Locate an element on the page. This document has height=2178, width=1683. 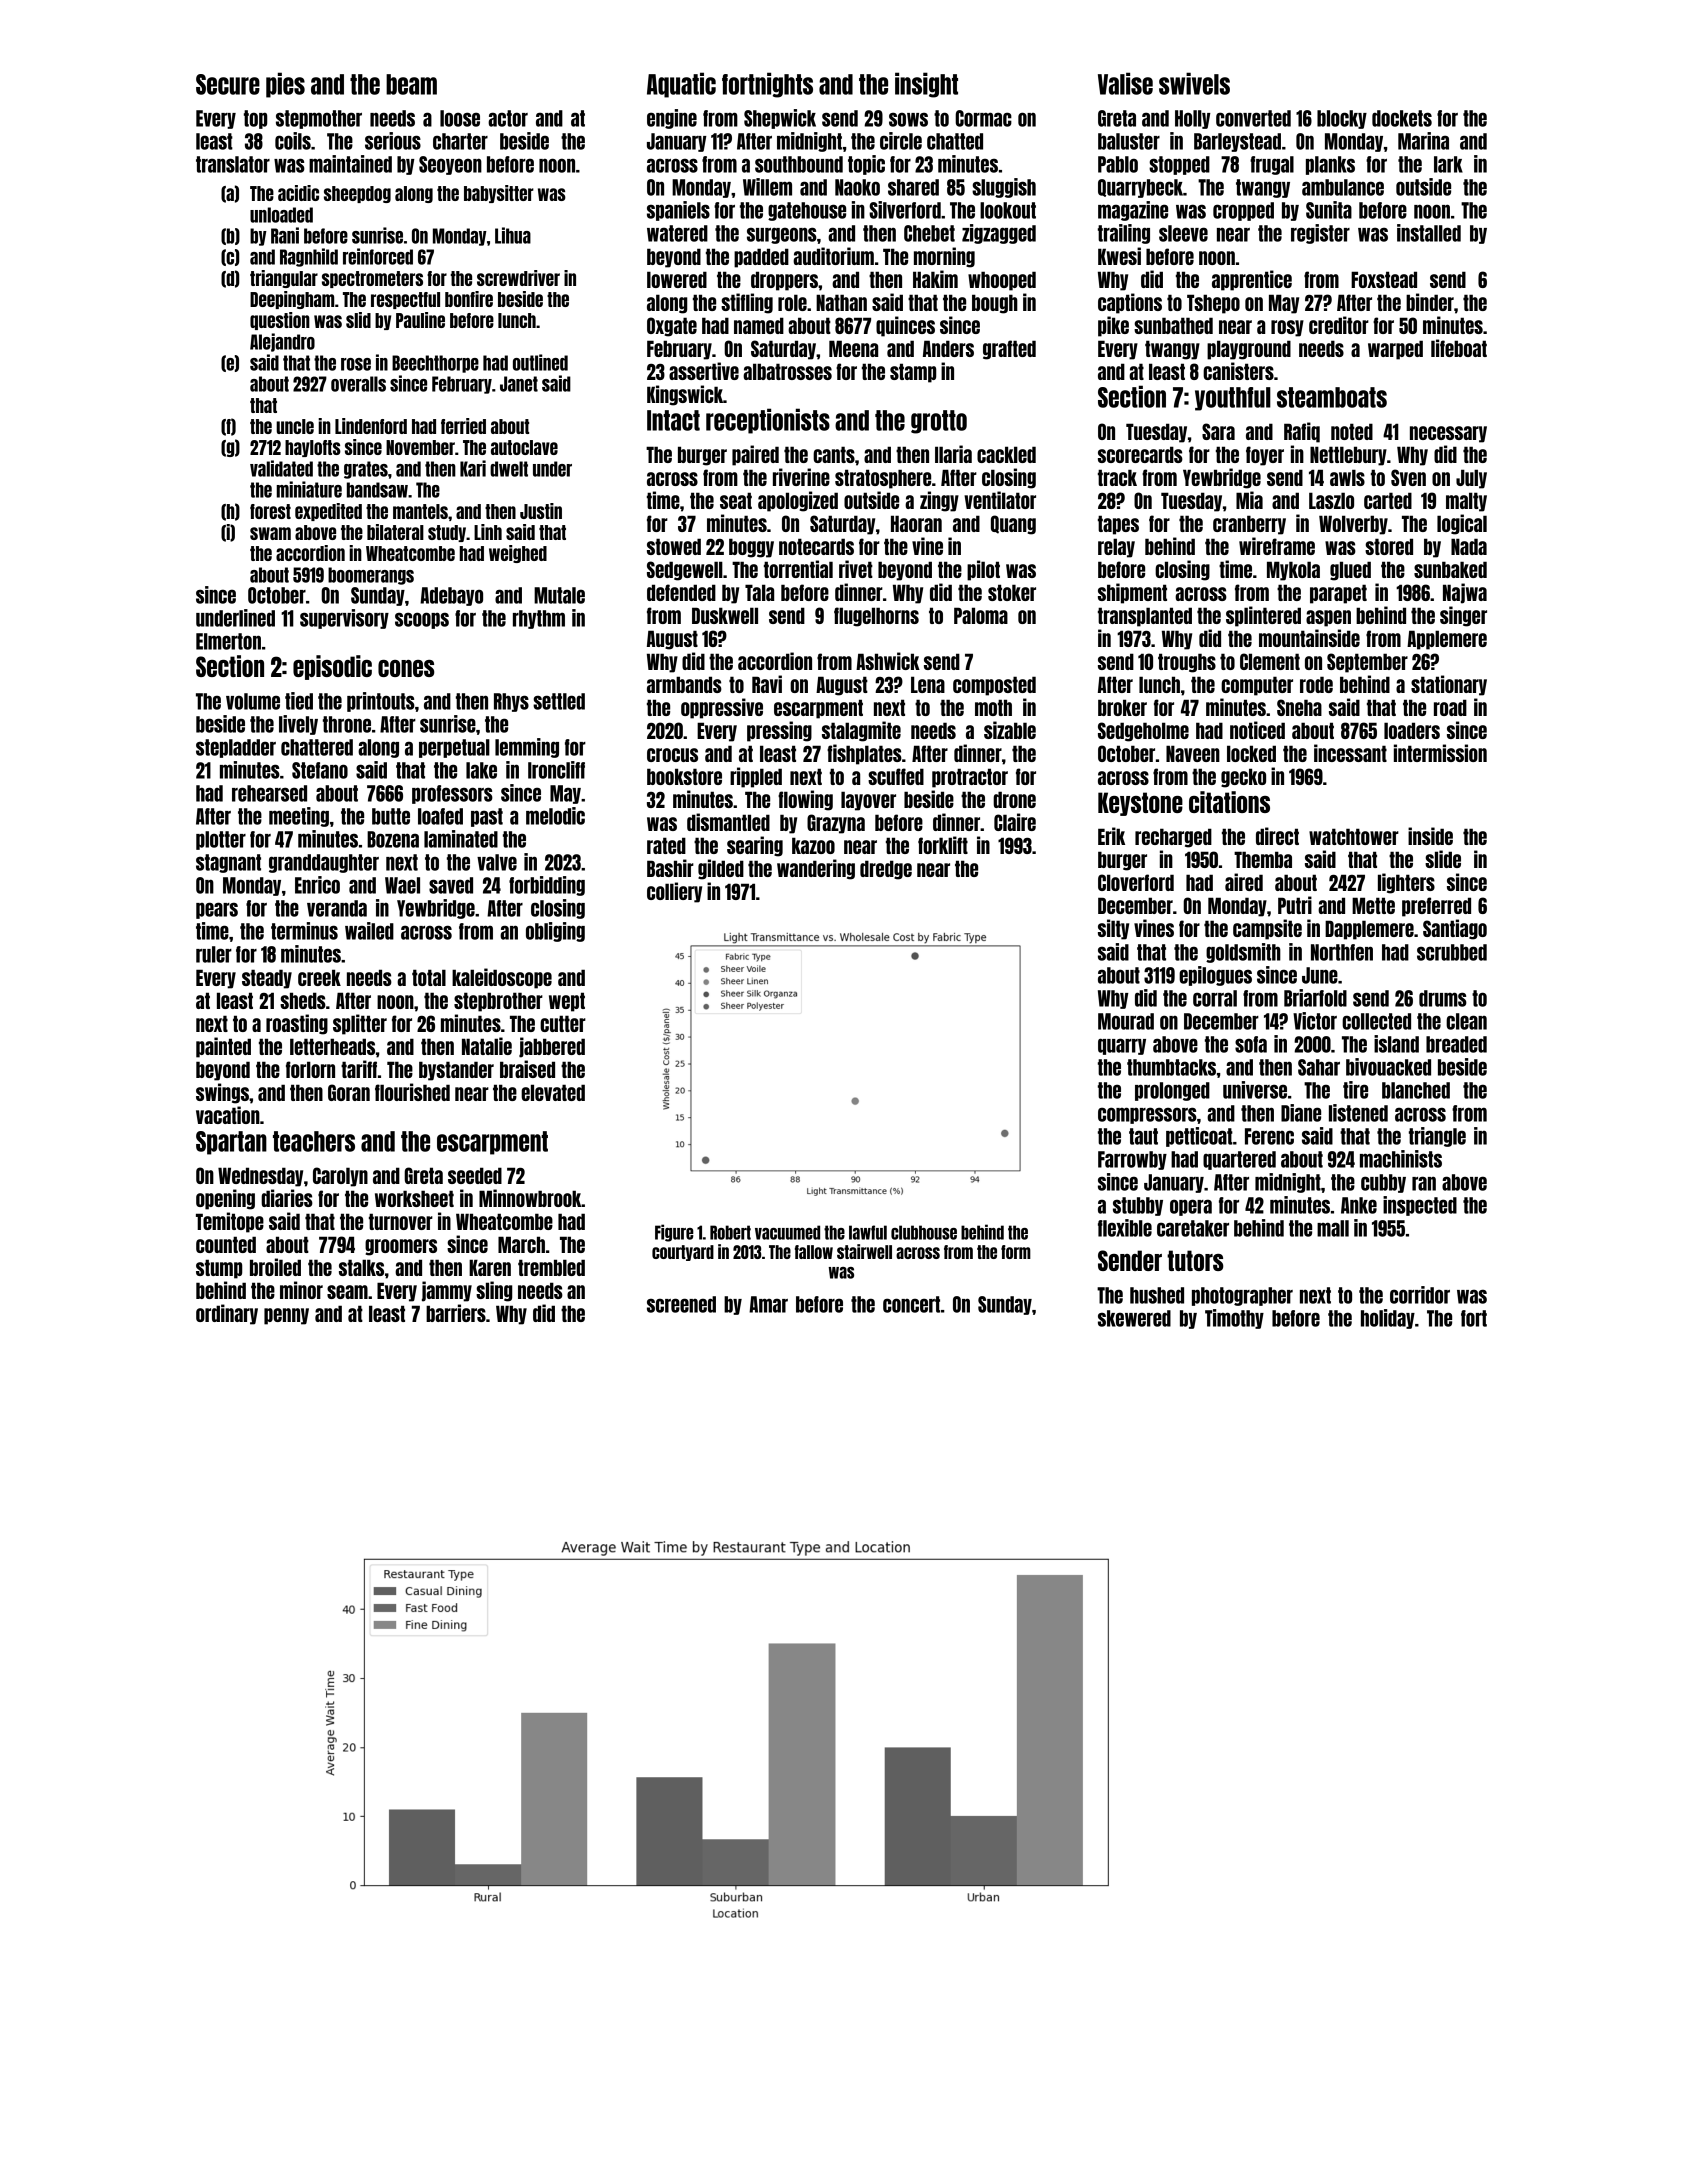
worksheet is located at coordinates (414, 1198).
